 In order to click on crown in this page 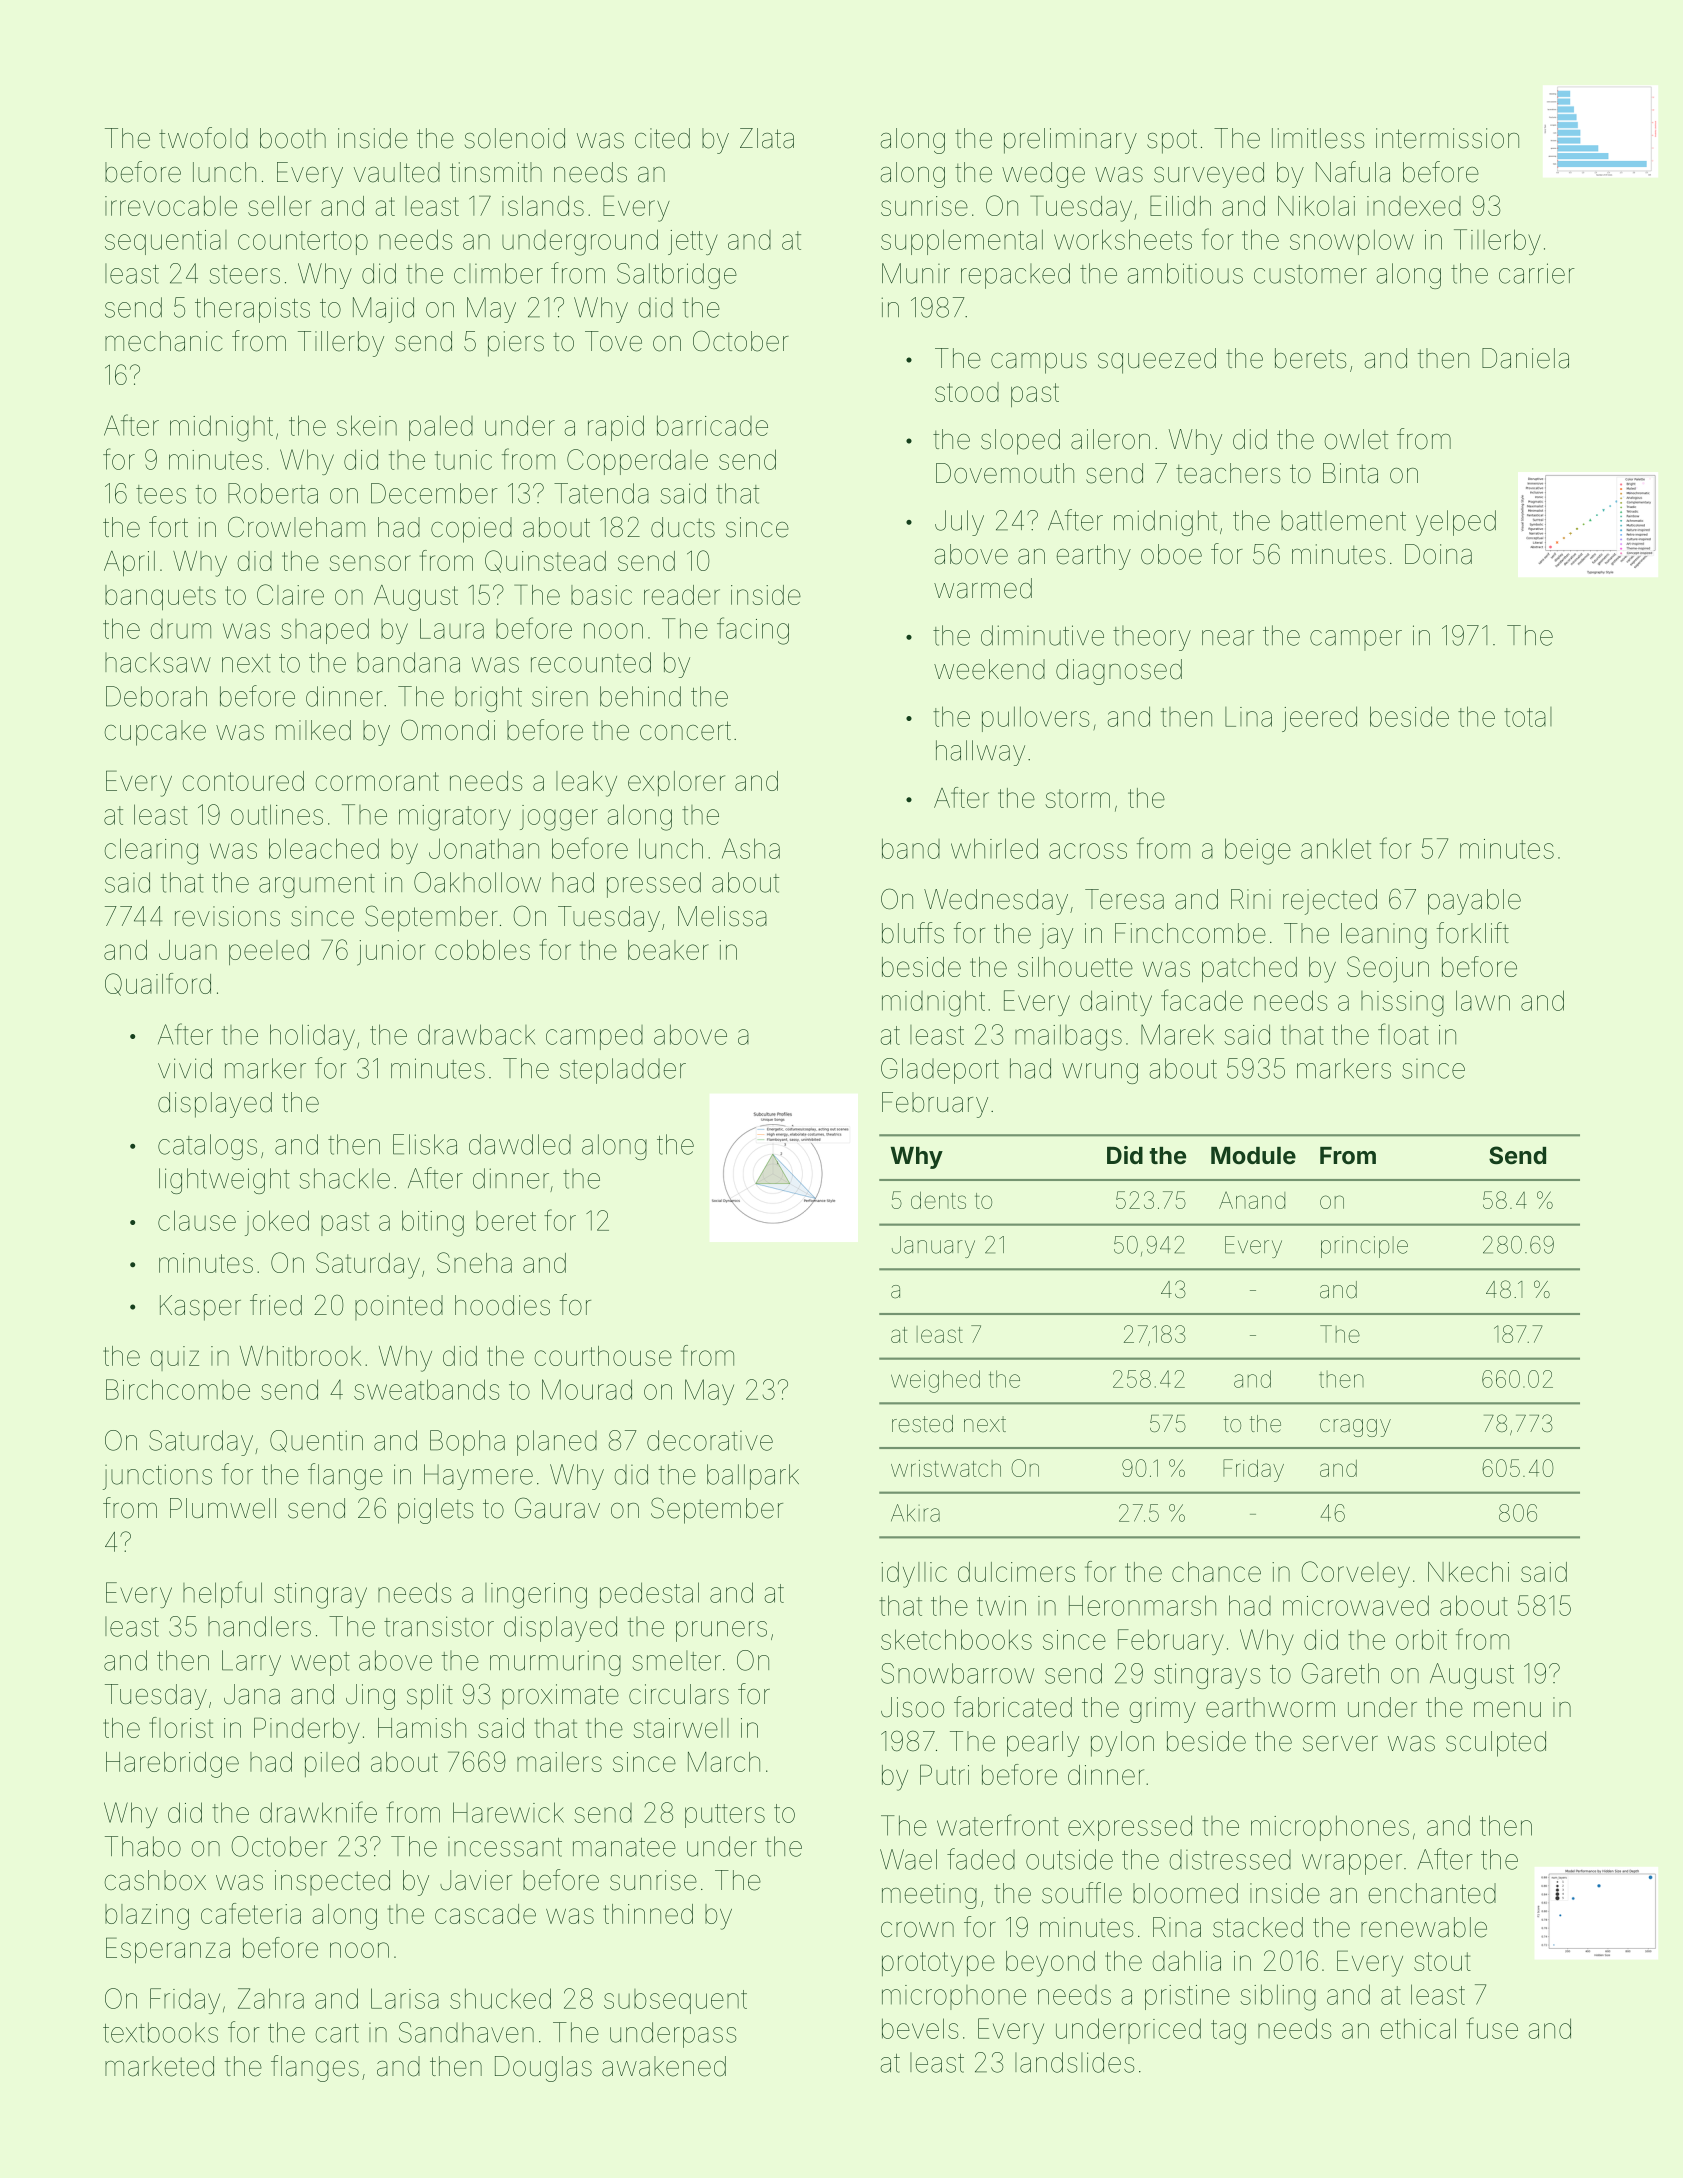, I will do `click(917, 1930)`.
